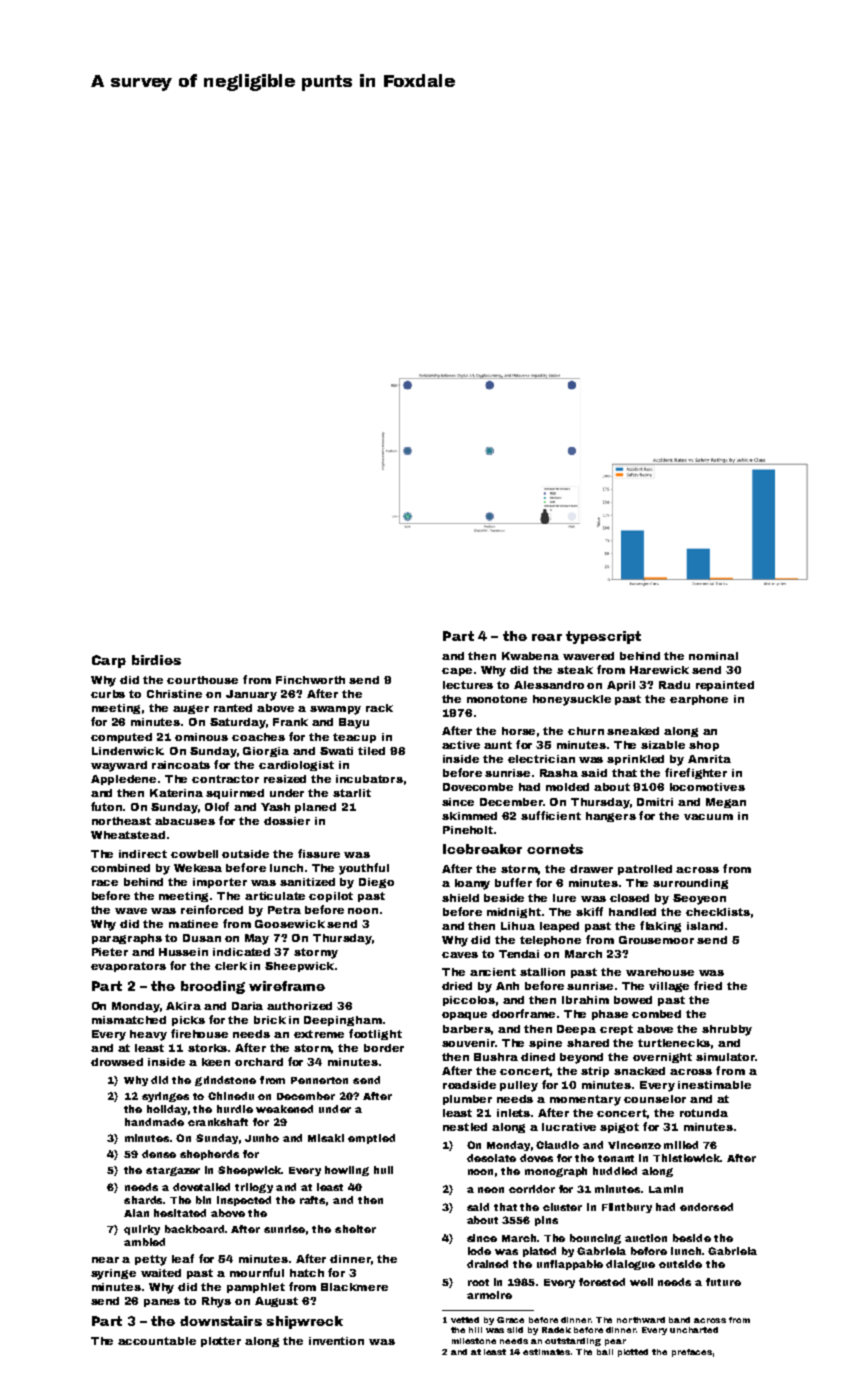  What do you see at coordinates (287, 986) in the image?
I see `wireframe` at bounding box center [287, 986].
